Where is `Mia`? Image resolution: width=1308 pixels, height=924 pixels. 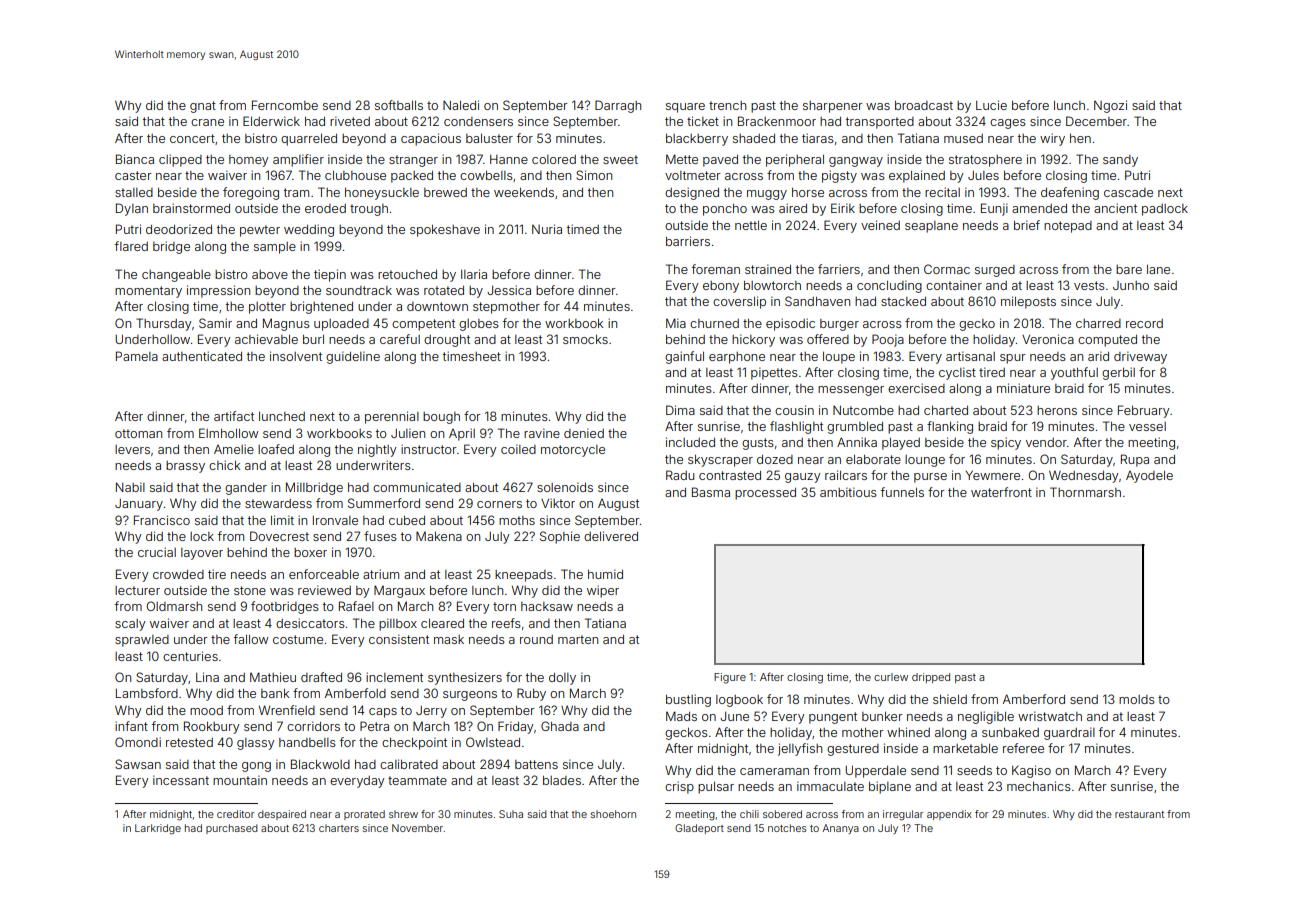
Mia is located at coordinates (676, 323).
